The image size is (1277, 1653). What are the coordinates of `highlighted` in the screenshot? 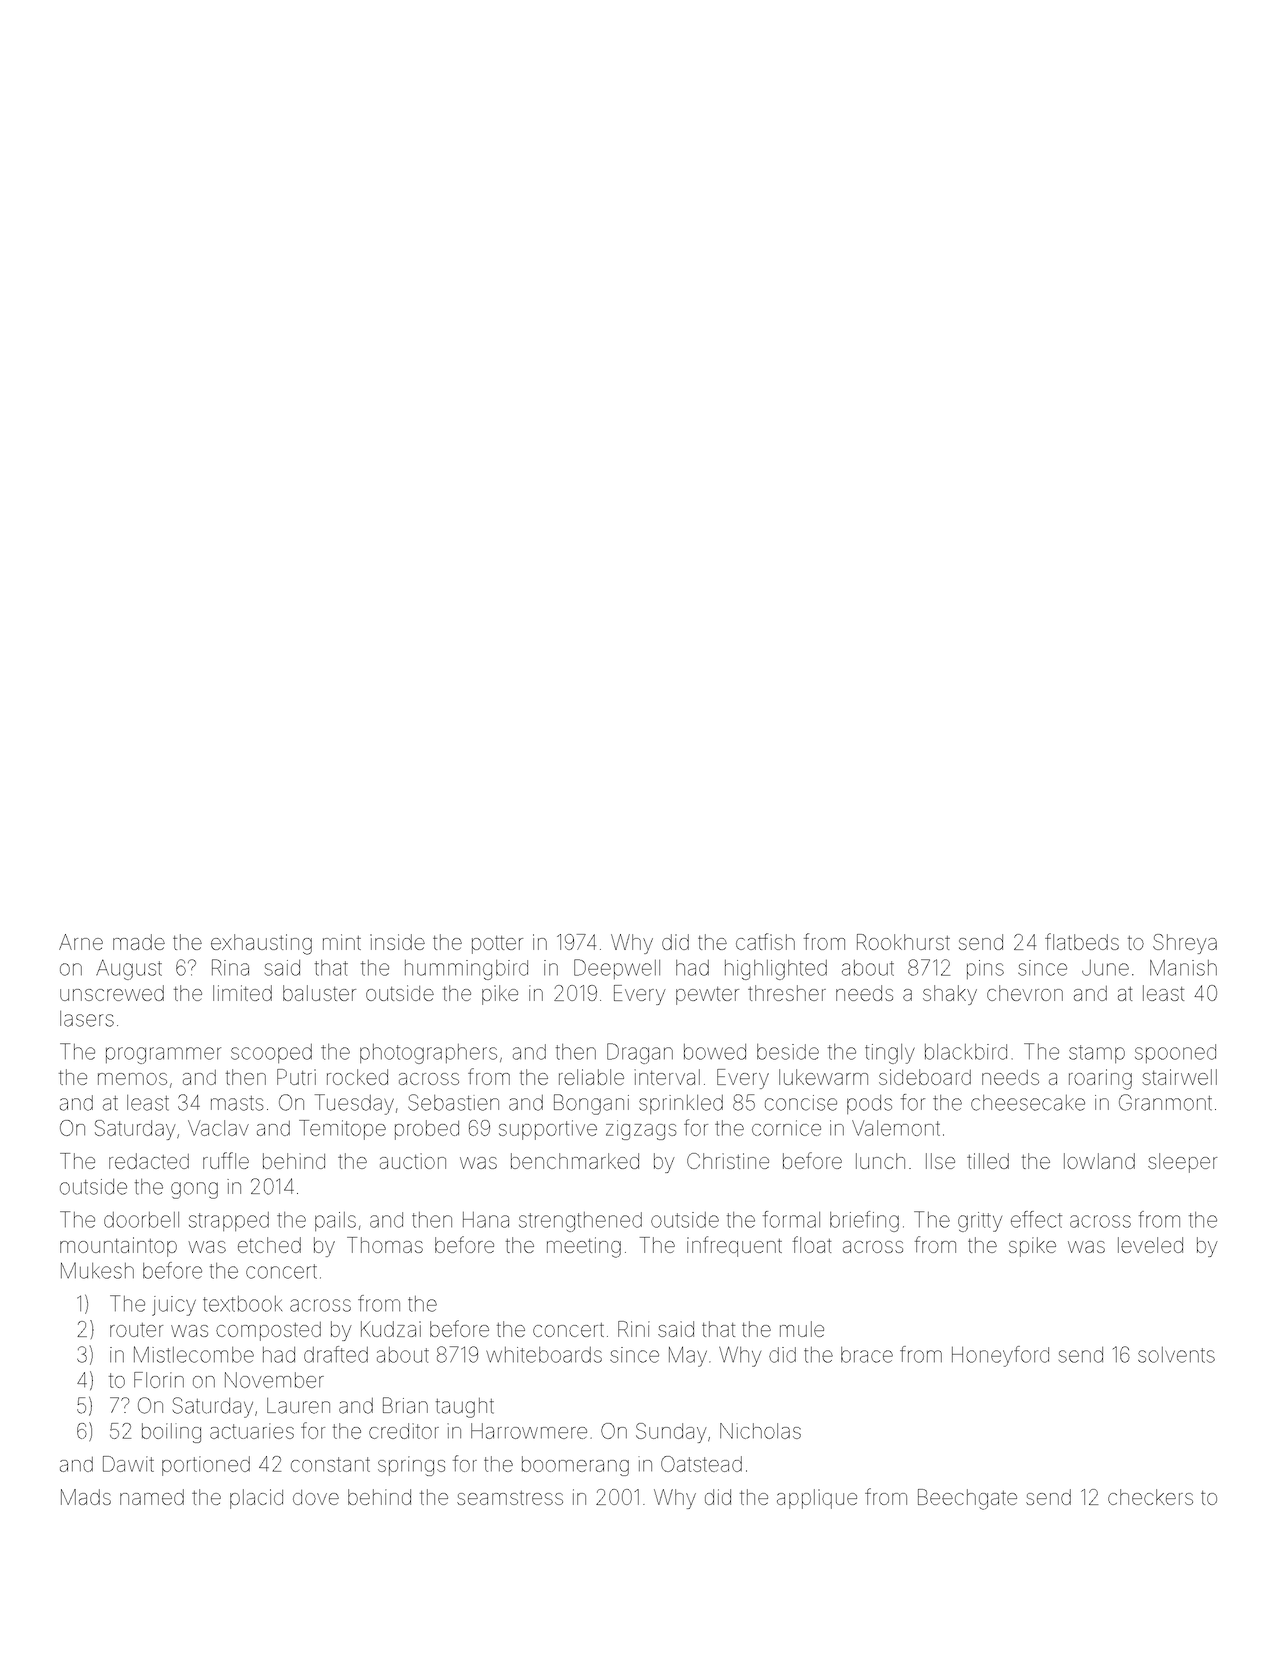 It's located at (776, 970).
